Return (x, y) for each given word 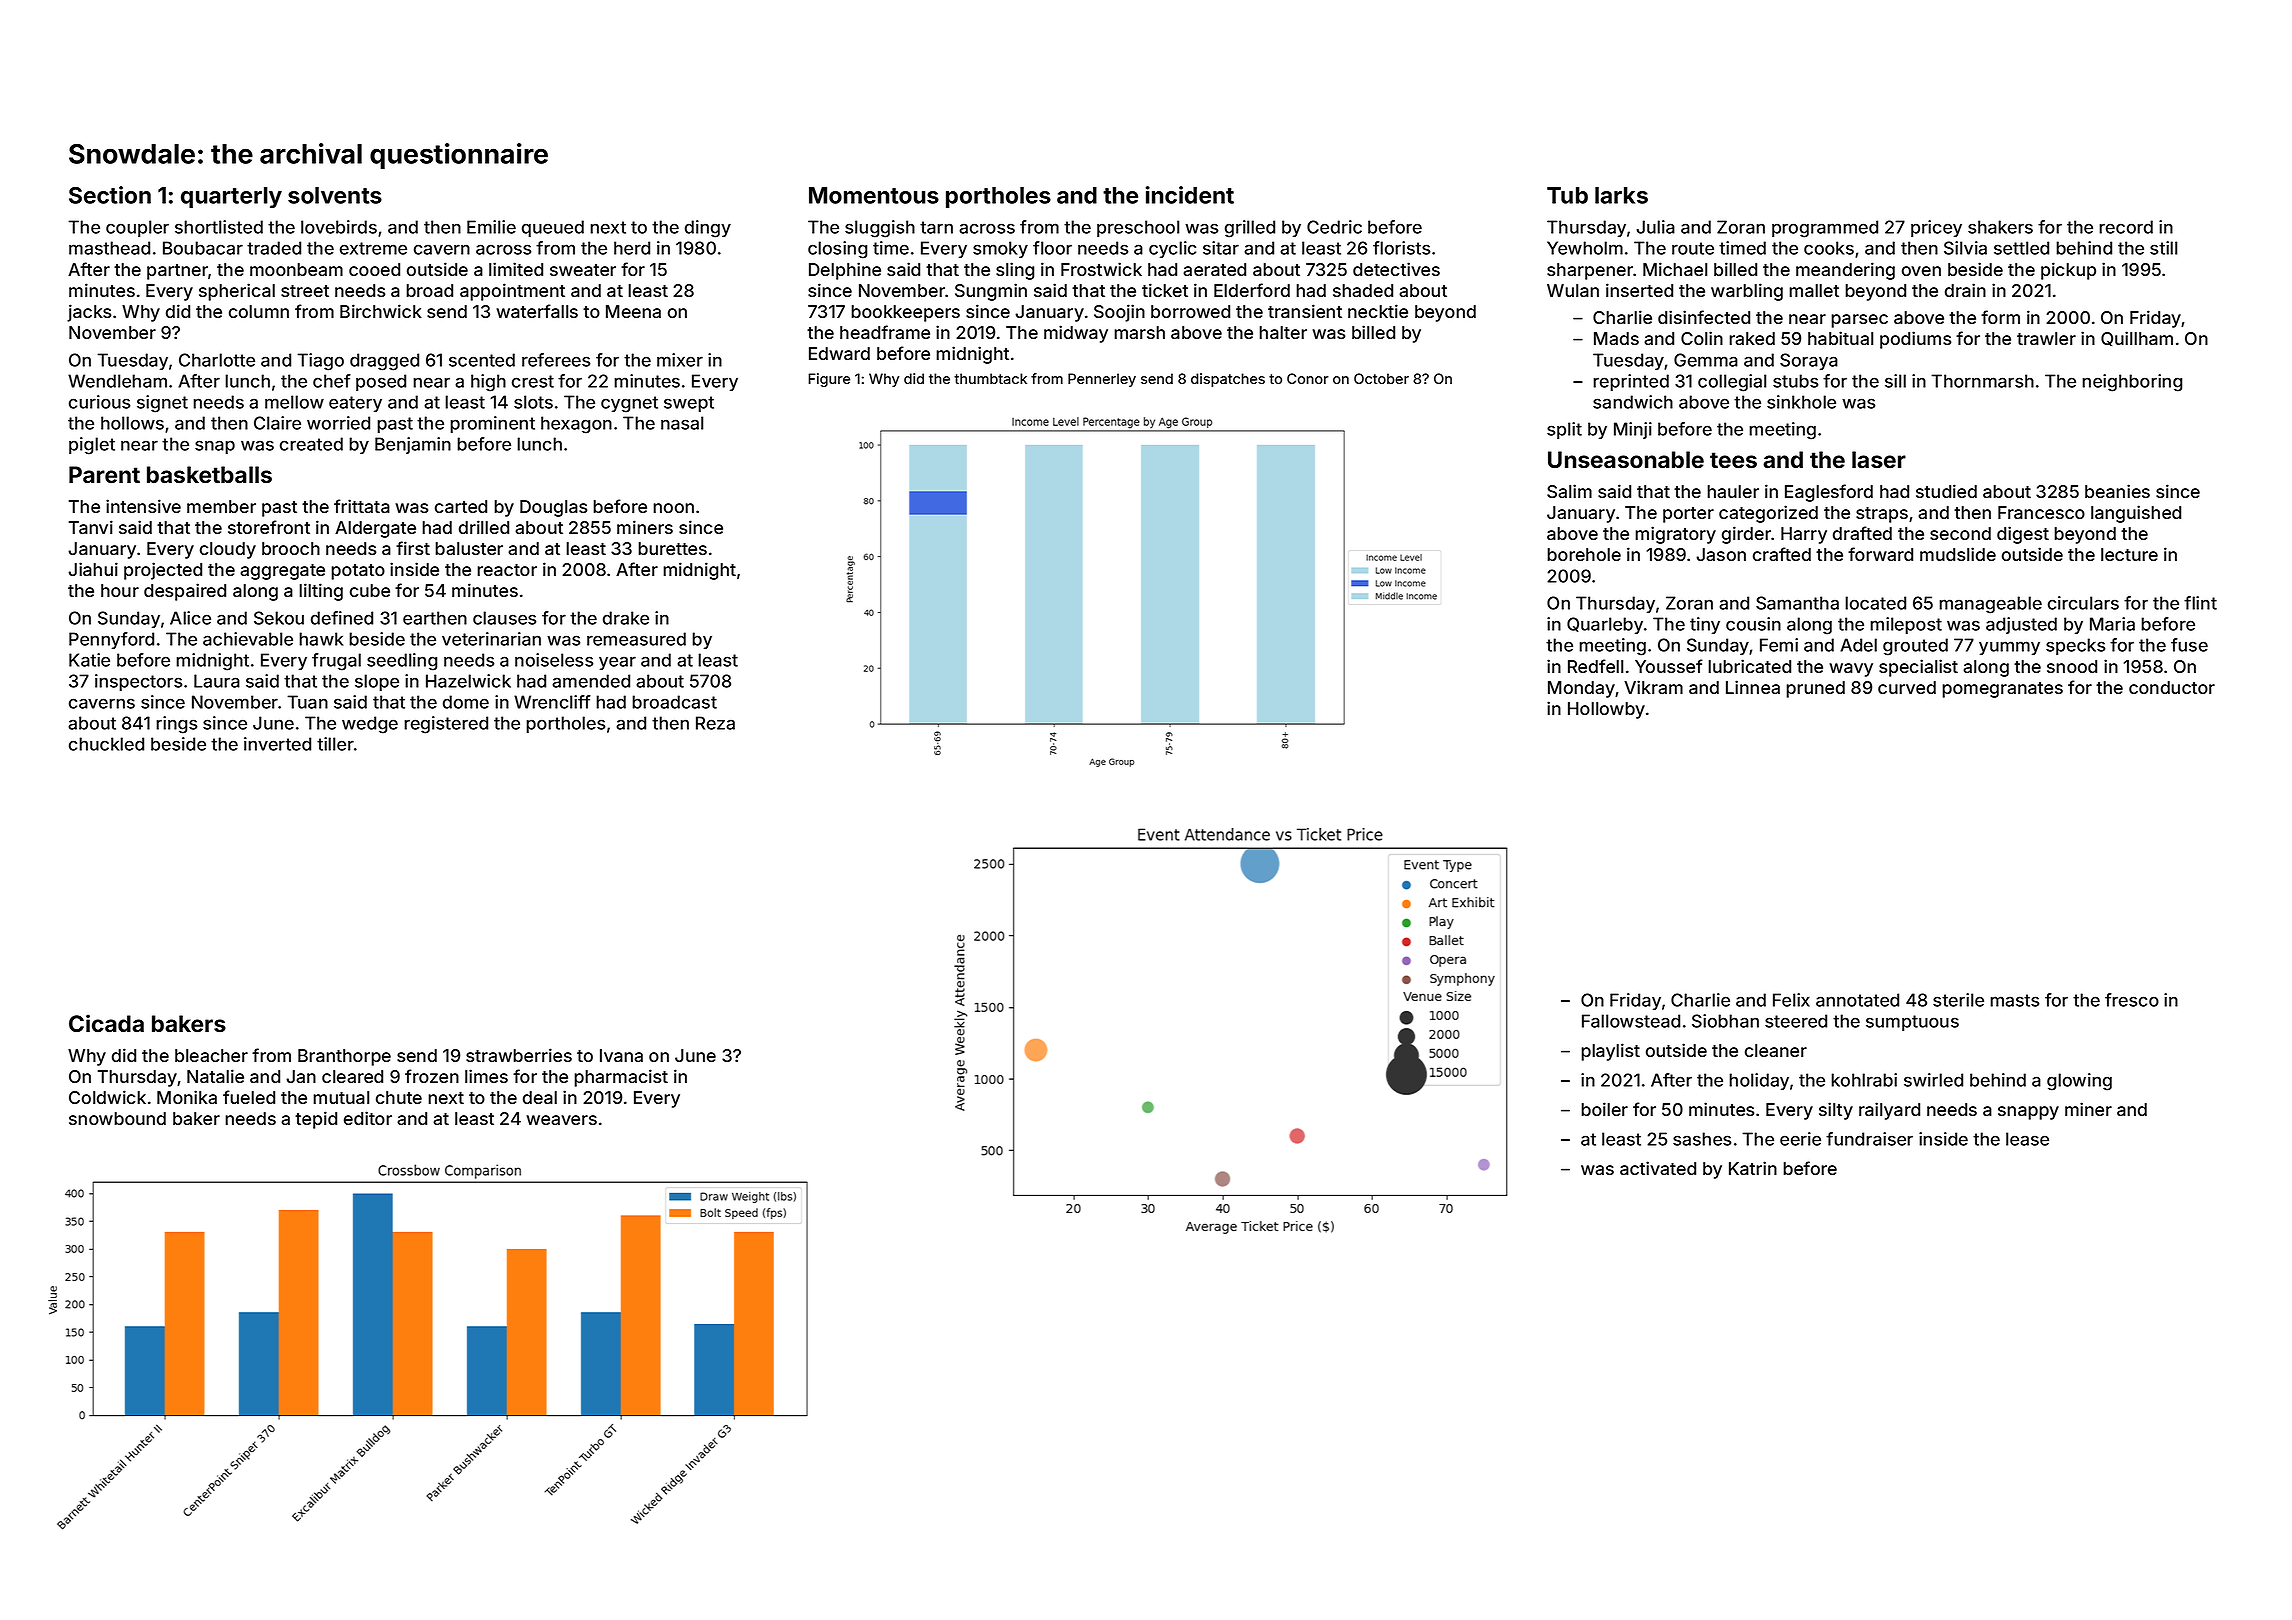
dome (466, 702)
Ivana (621, 1055)
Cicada (106, 1023)
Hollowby (1606, 710)
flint (2200, 603)
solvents (335, 195)
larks (1621, 195)
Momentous (874, 195)
